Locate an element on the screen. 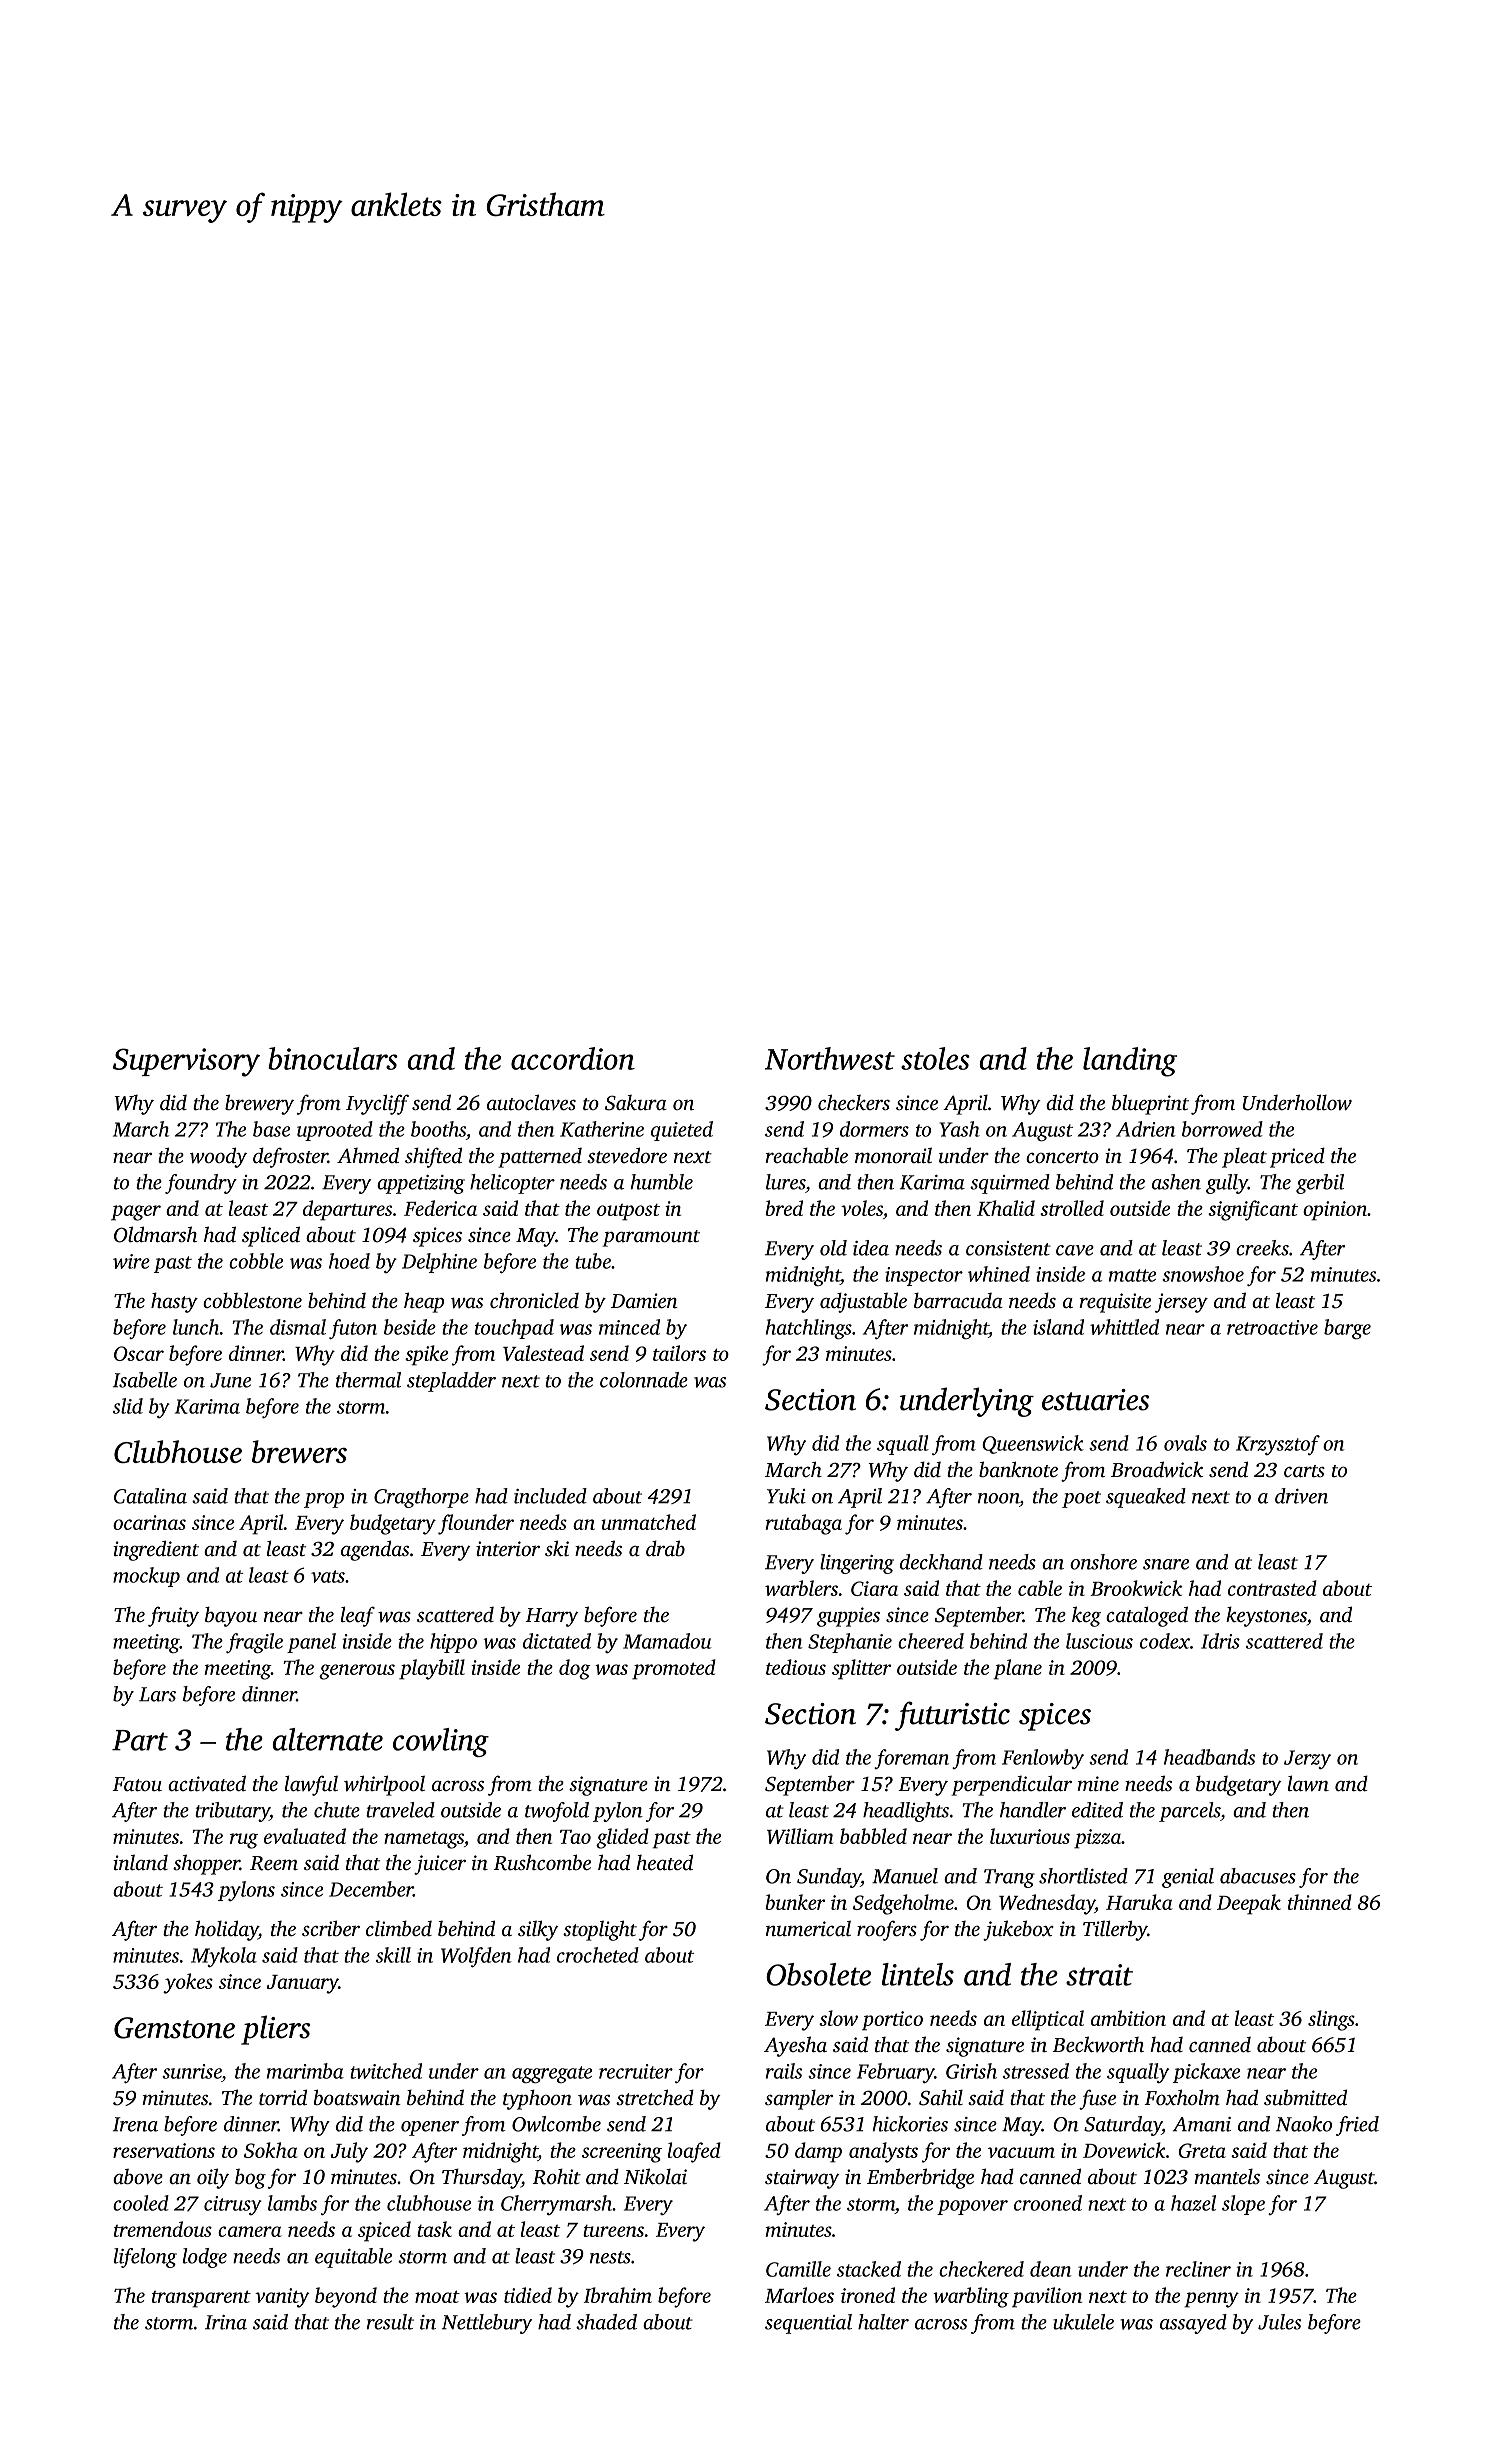 The height and width of the screenshot is (2464, 1496). moat is located at coordinates (437, 2296).
